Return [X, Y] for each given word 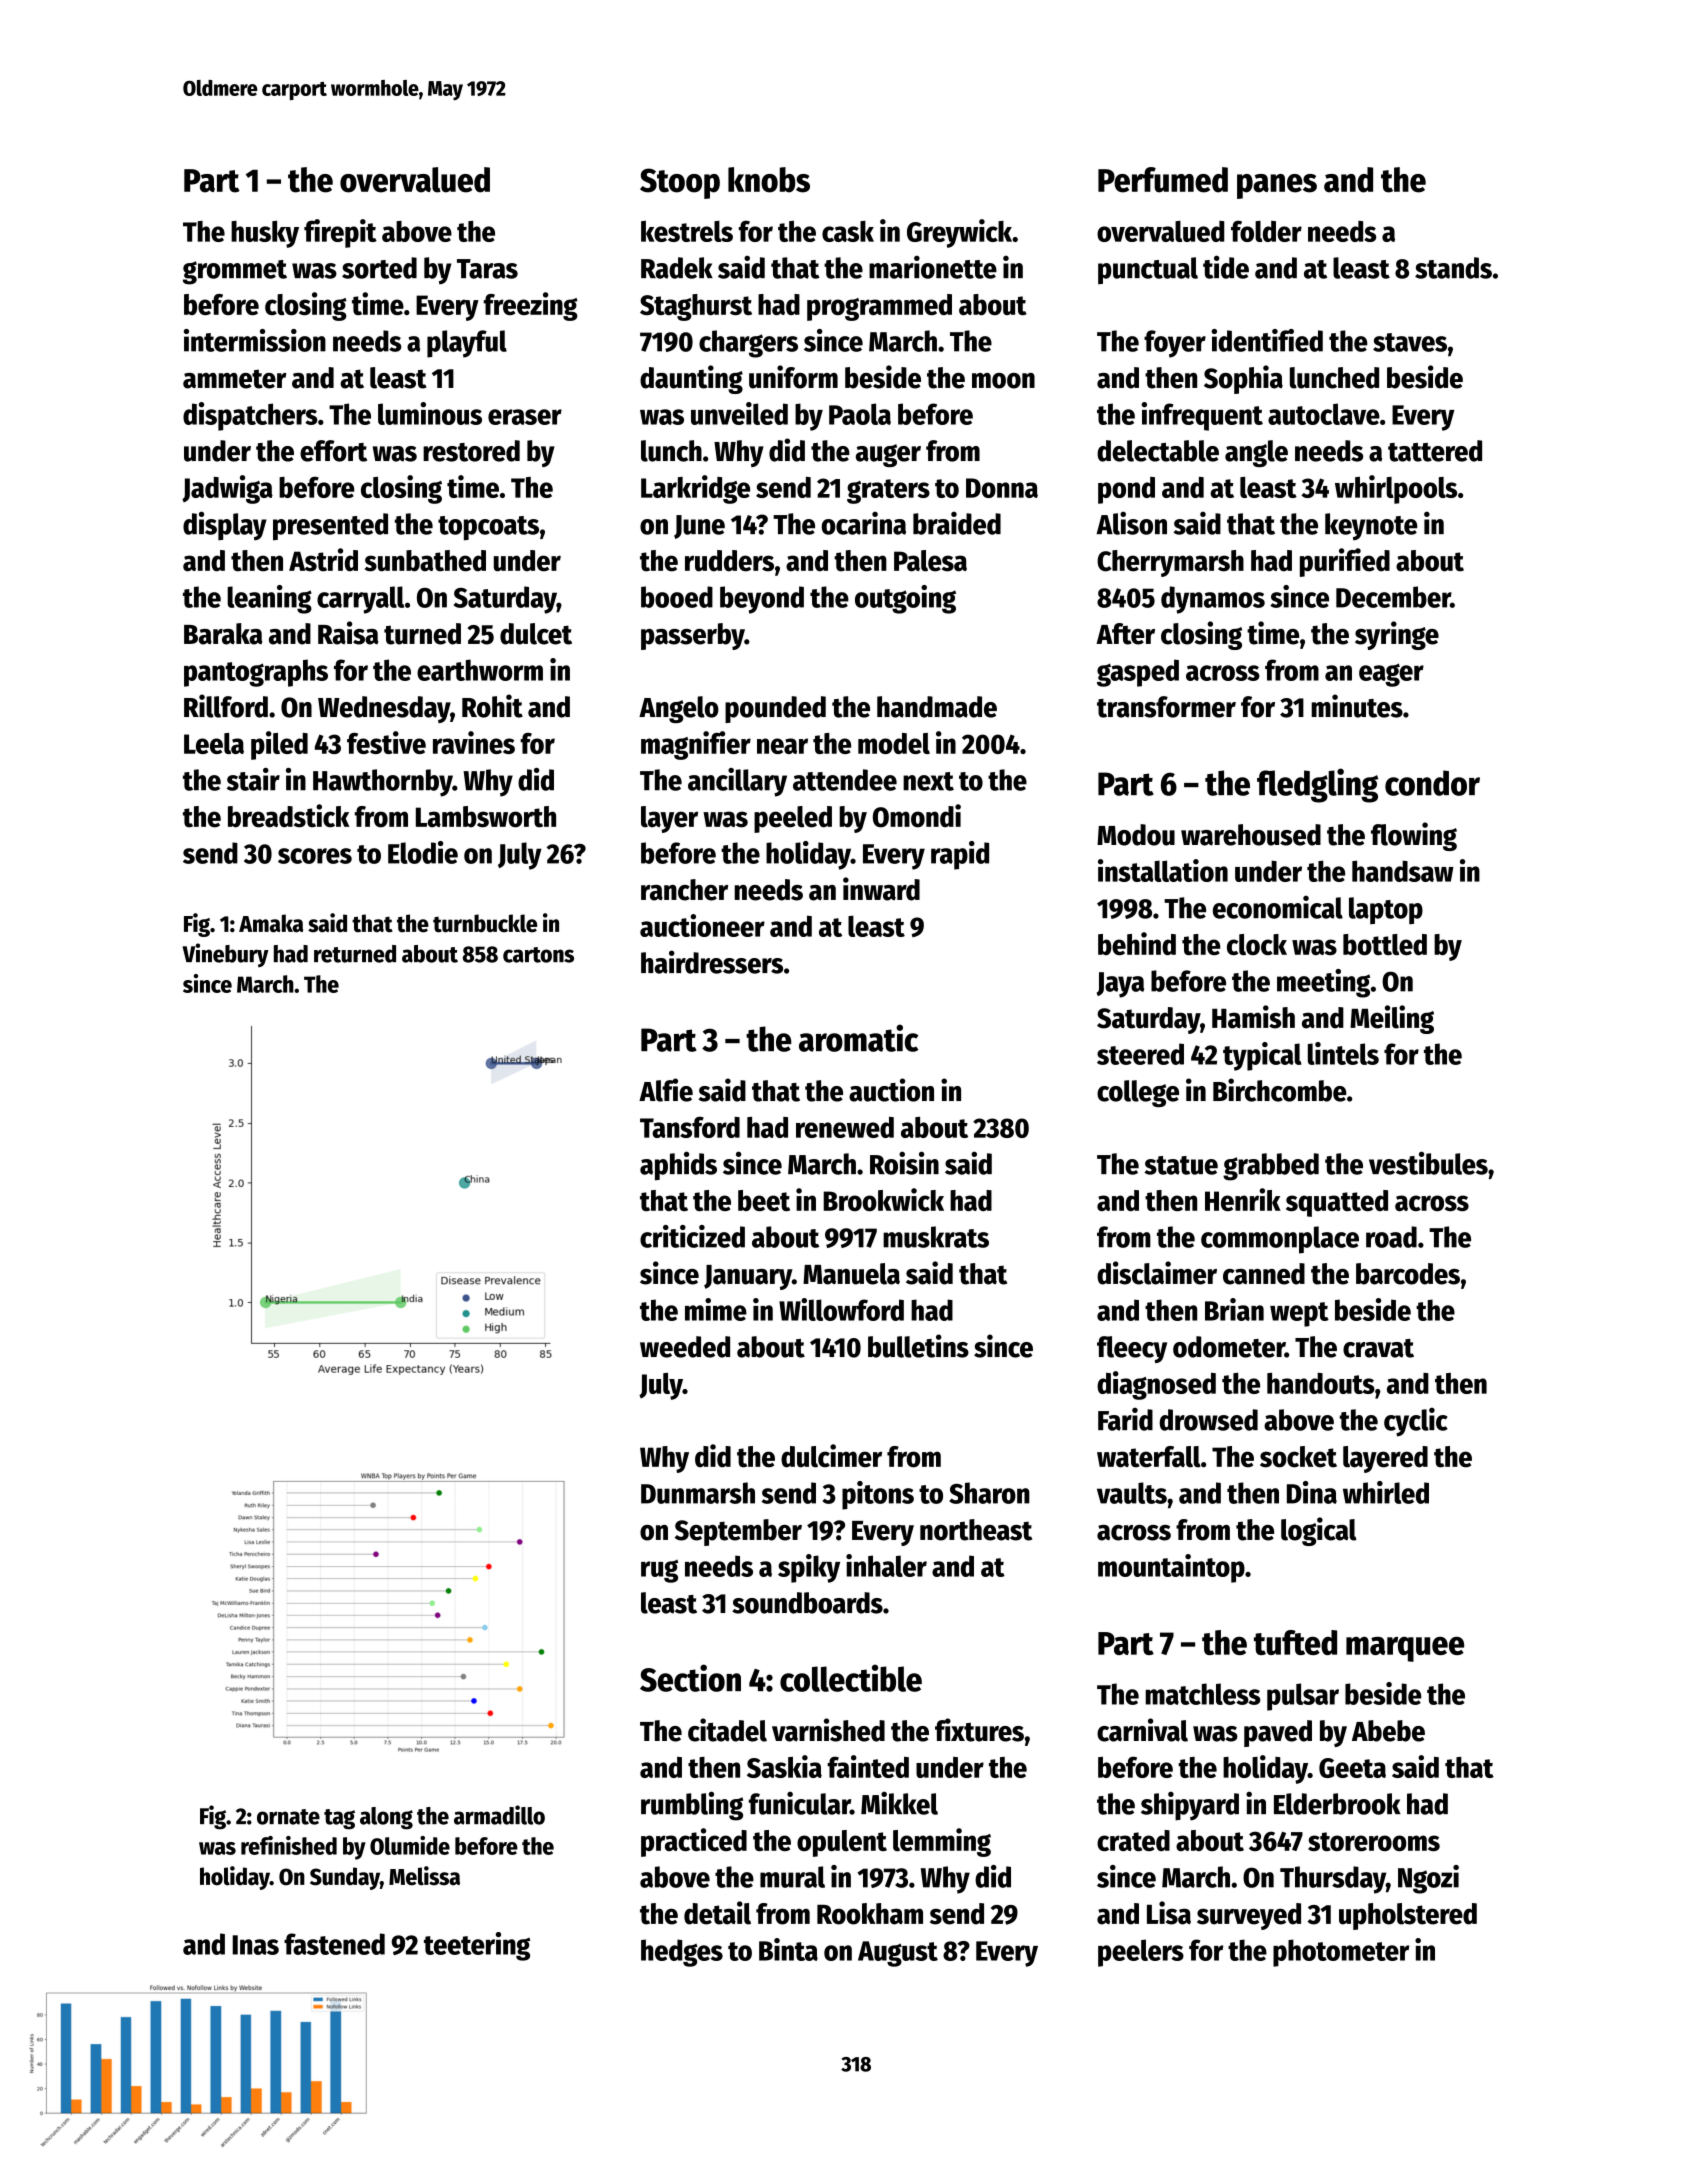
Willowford [841, 1309]
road [1391, 1237]
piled [279, 745]
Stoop [680, 183]
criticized [692, 1236]
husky [265, 234]
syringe [1397, 635]
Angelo [679, 709]
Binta [788, 1949]
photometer [1341, 1953]
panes [1277, 186]
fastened [334, 1944]
